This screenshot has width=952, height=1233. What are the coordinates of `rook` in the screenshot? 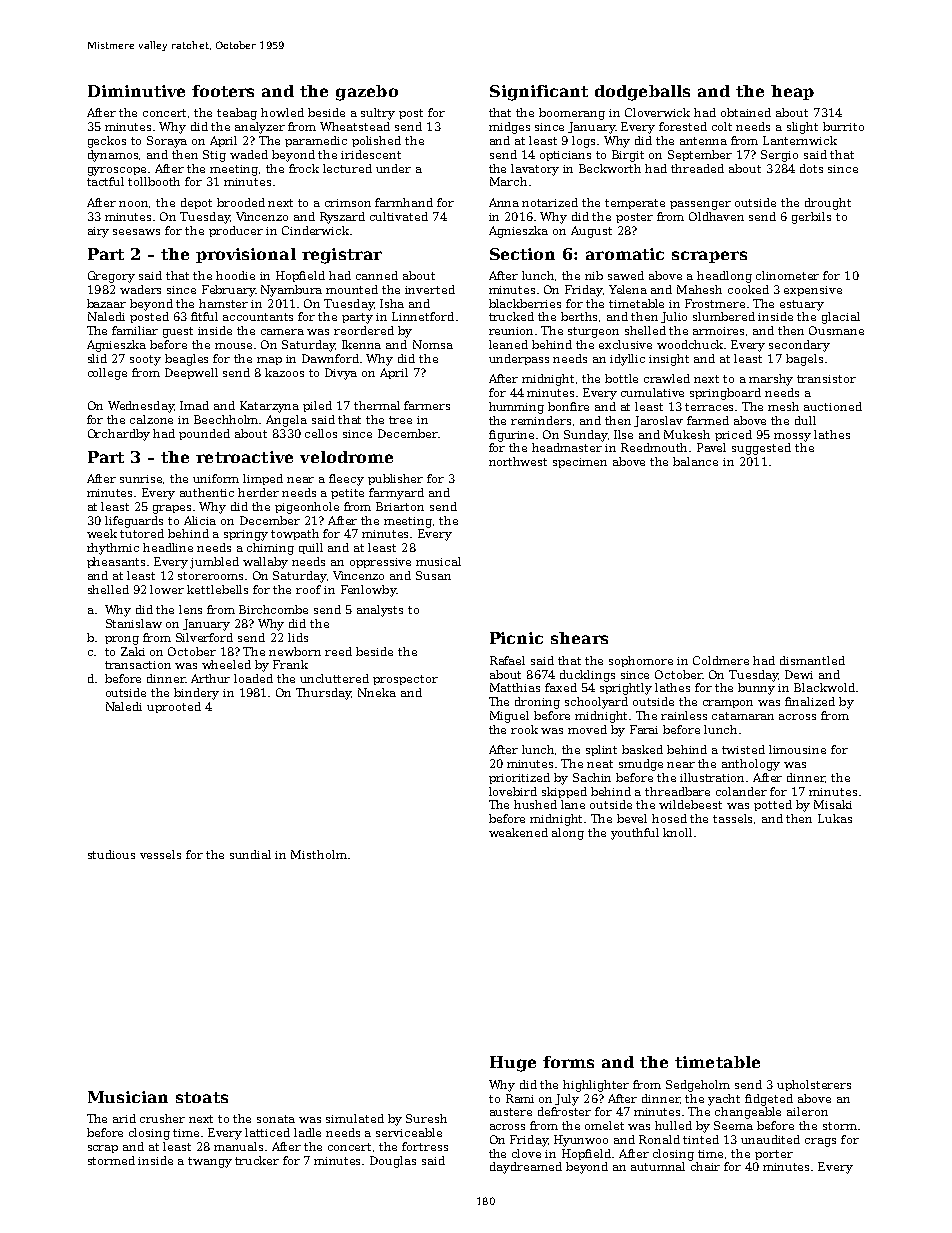 It's located at (524, 729).
